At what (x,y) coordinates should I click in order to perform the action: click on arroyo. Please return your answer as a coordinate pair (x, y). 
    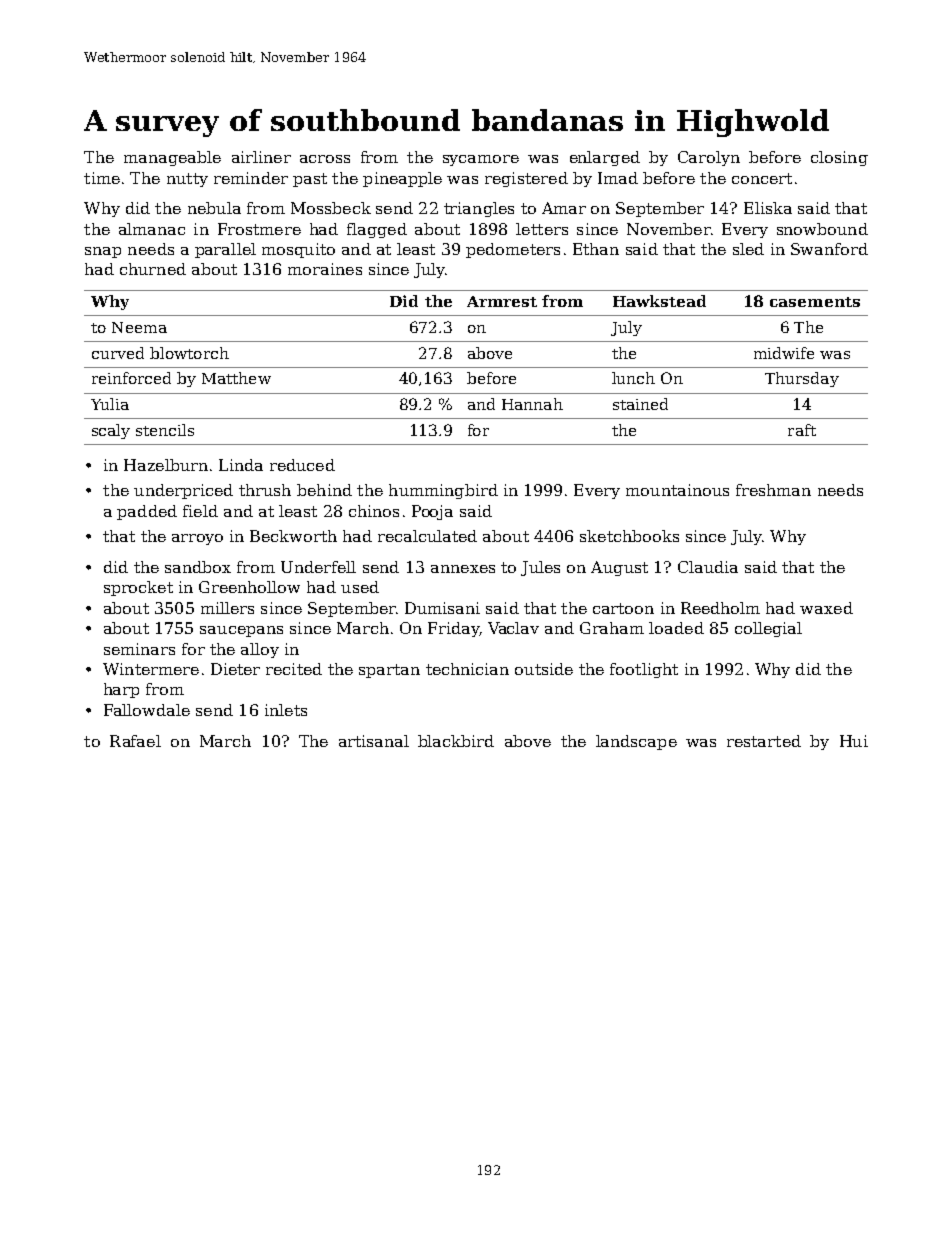
    Looking at the image, I should click on (197, 539).
